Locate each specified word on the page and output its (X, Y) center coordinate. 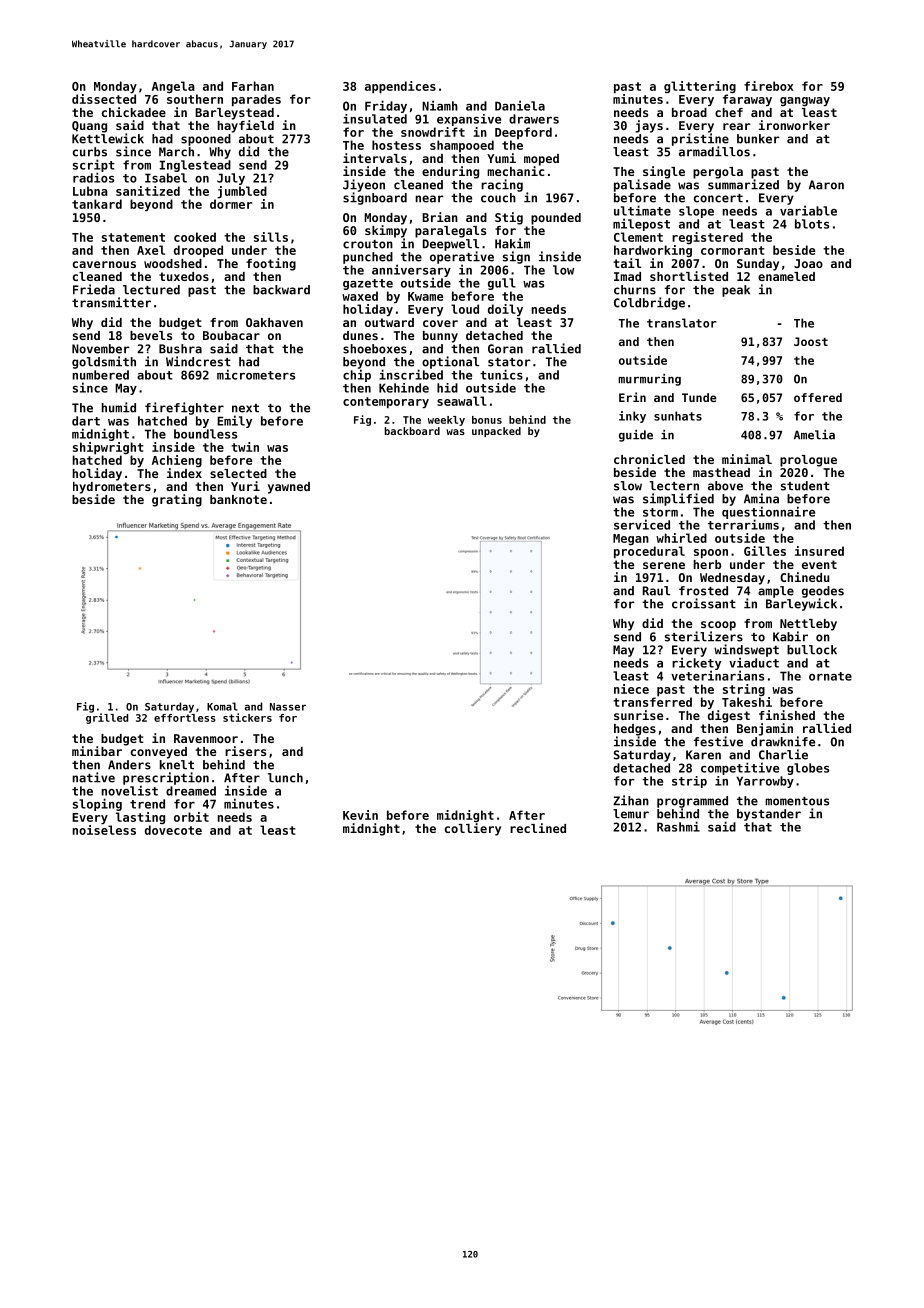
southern (195, 99)
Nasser (288, 707)
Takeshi (747, 702)
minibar (97, 751)
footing (271, 264)
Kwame (425, 296)
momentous (797, 801)
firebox (769, 86)
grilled (107, 718)
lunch (285, 778)
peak (736, 291)
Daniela (520, 105)
